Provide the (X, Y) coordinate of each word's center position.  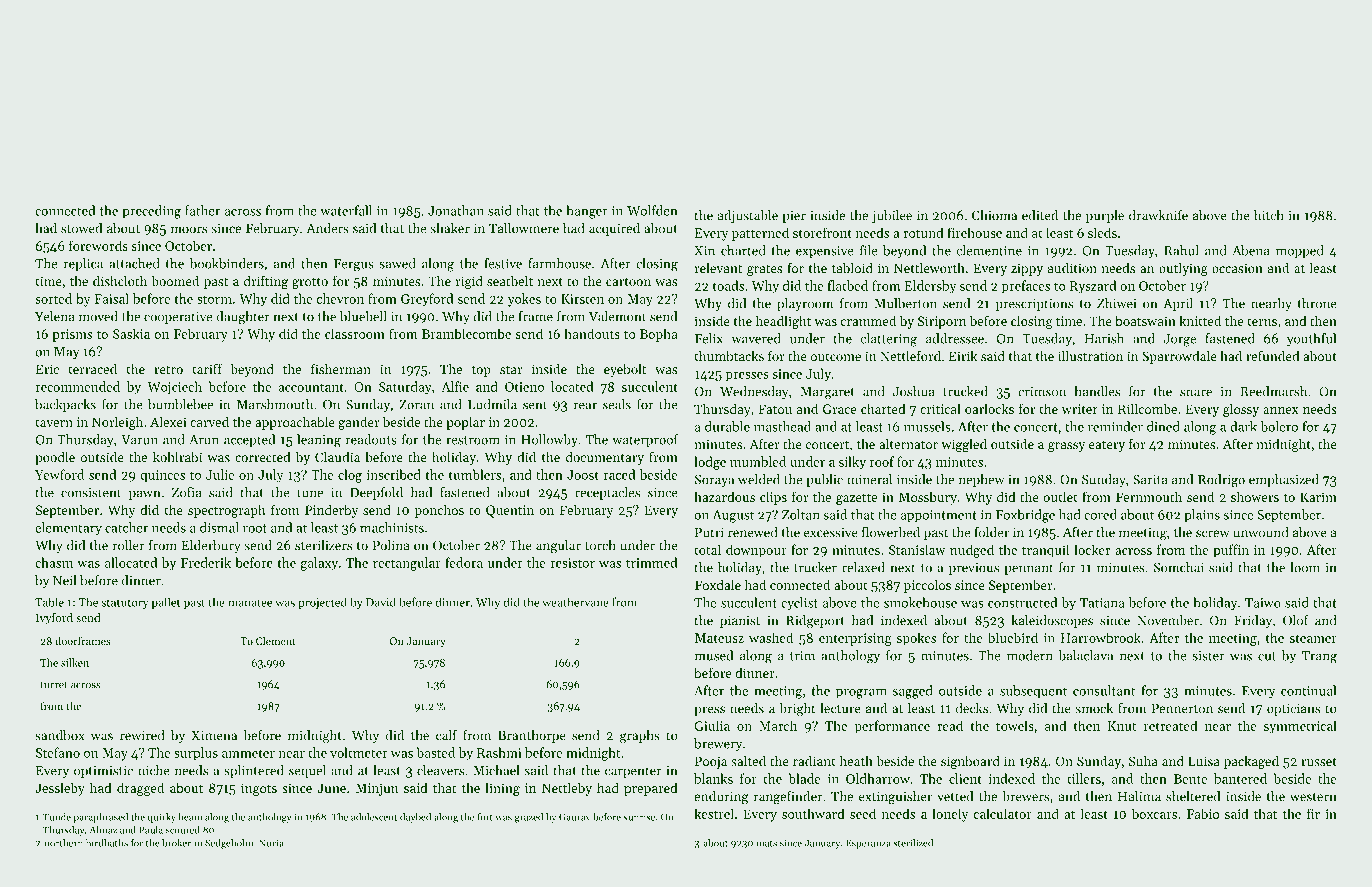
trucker (815, 567)
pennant (1029, 569)
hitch (1269, 215)
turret (54, 685)
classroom (355, 333)
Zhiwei (1116, 303)
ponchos (439, 511)
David (381, 602)
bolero (1279, 426)
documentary (605, 458)
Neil (64, 580)
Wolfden (652, 210)
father (202, 210)
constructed (1022, 602)
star (511, 370)
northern (64, 843)
